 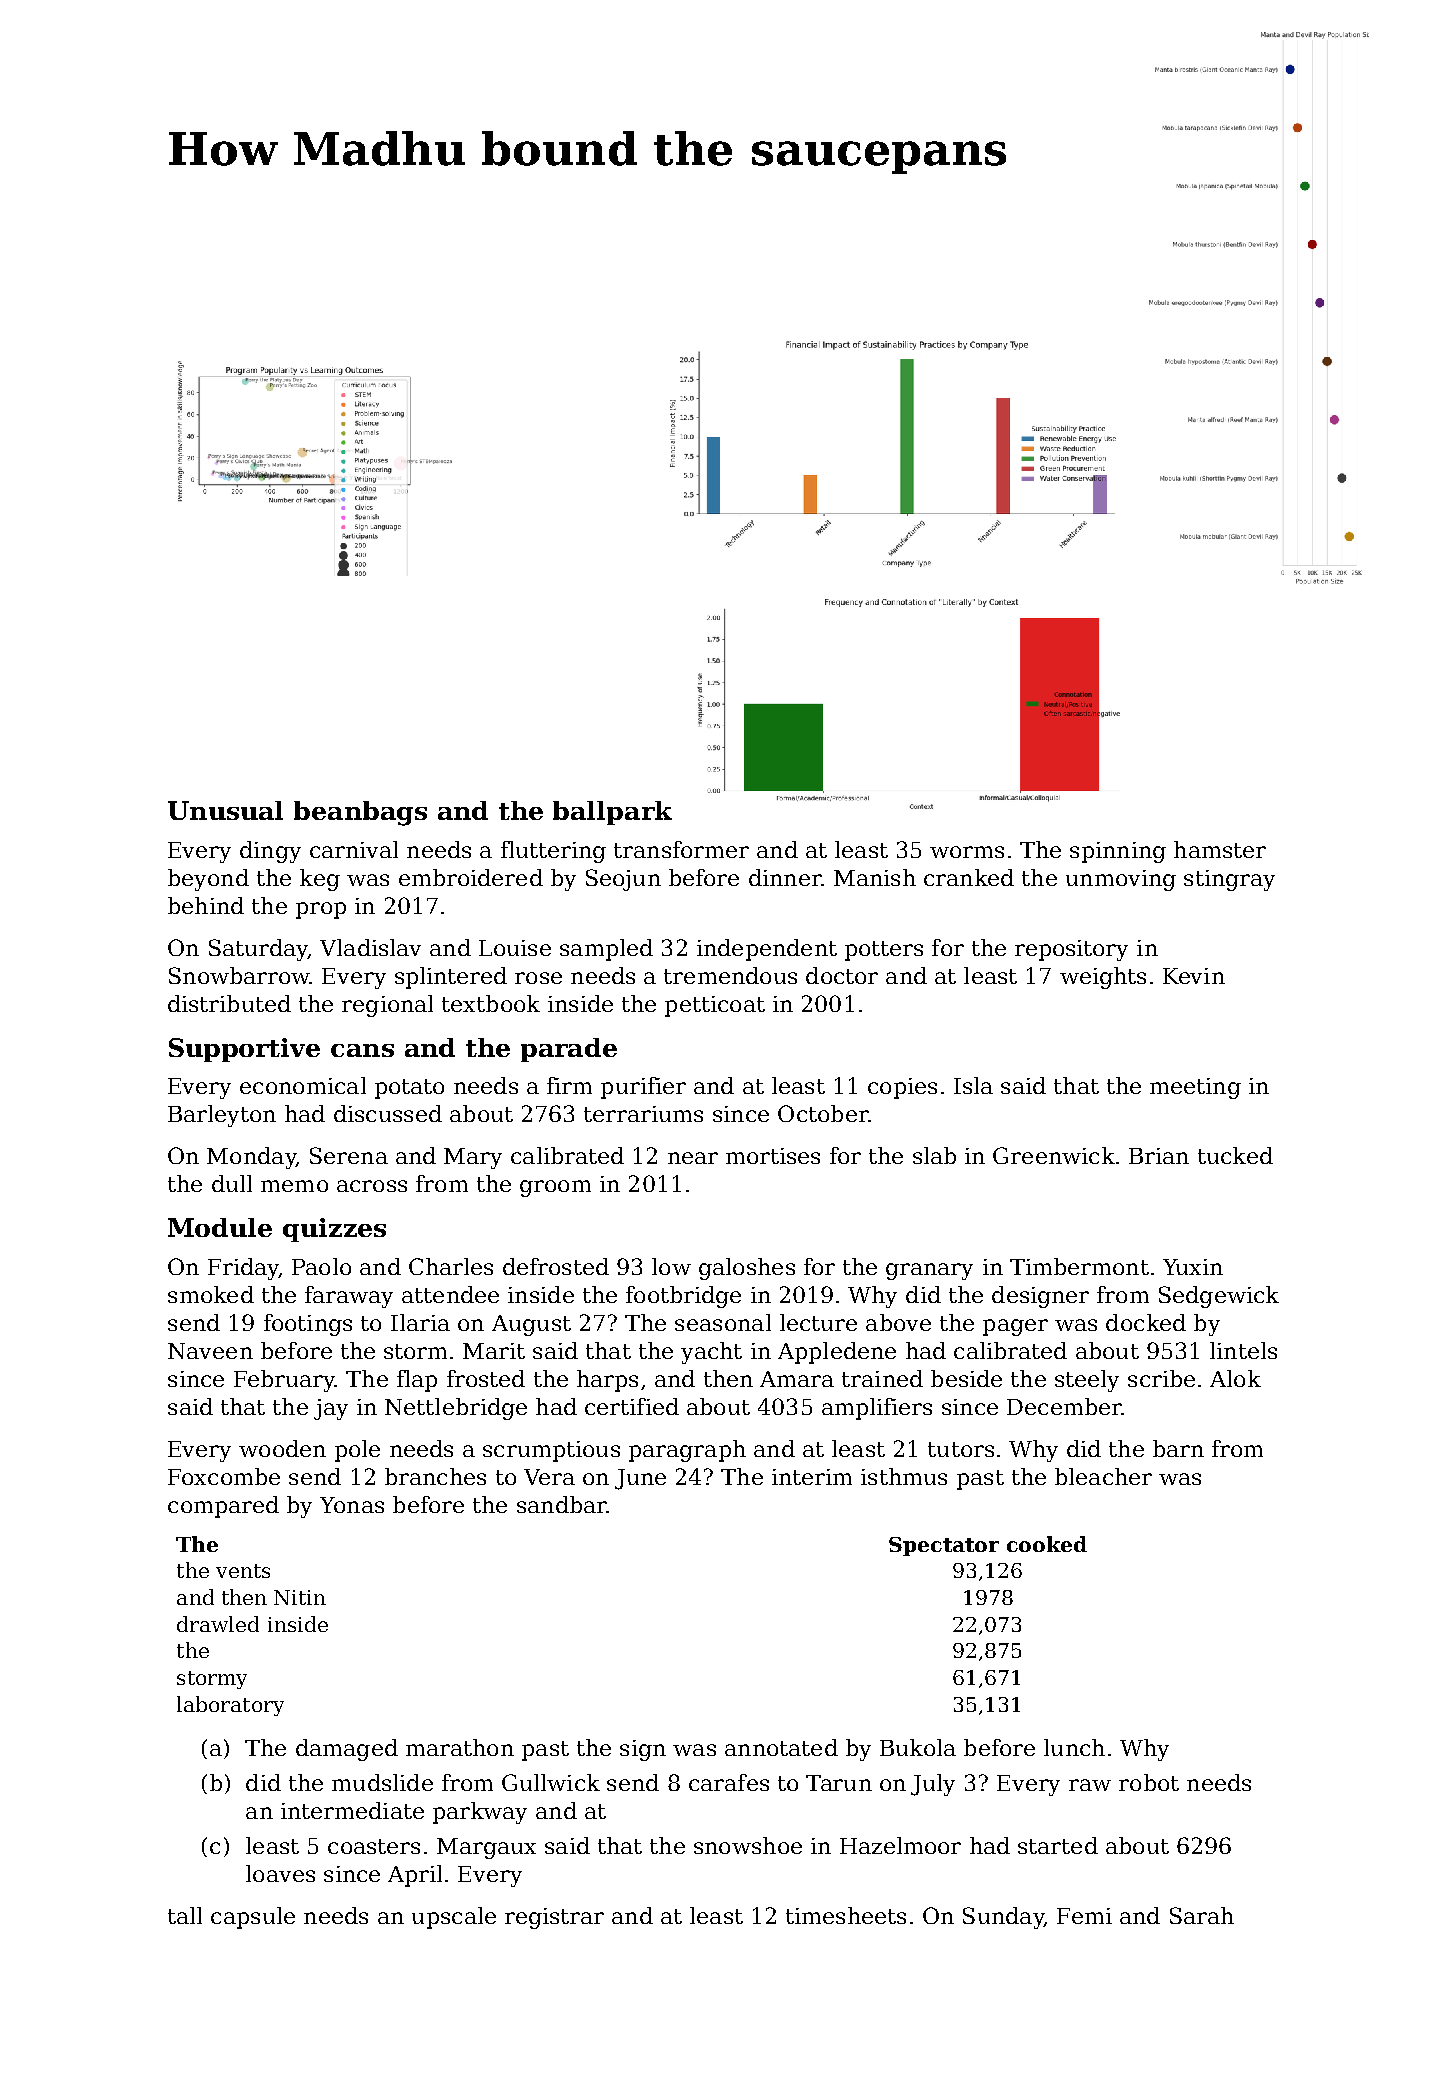 I want to click on Spectator, so click(x=944, y=1546).
